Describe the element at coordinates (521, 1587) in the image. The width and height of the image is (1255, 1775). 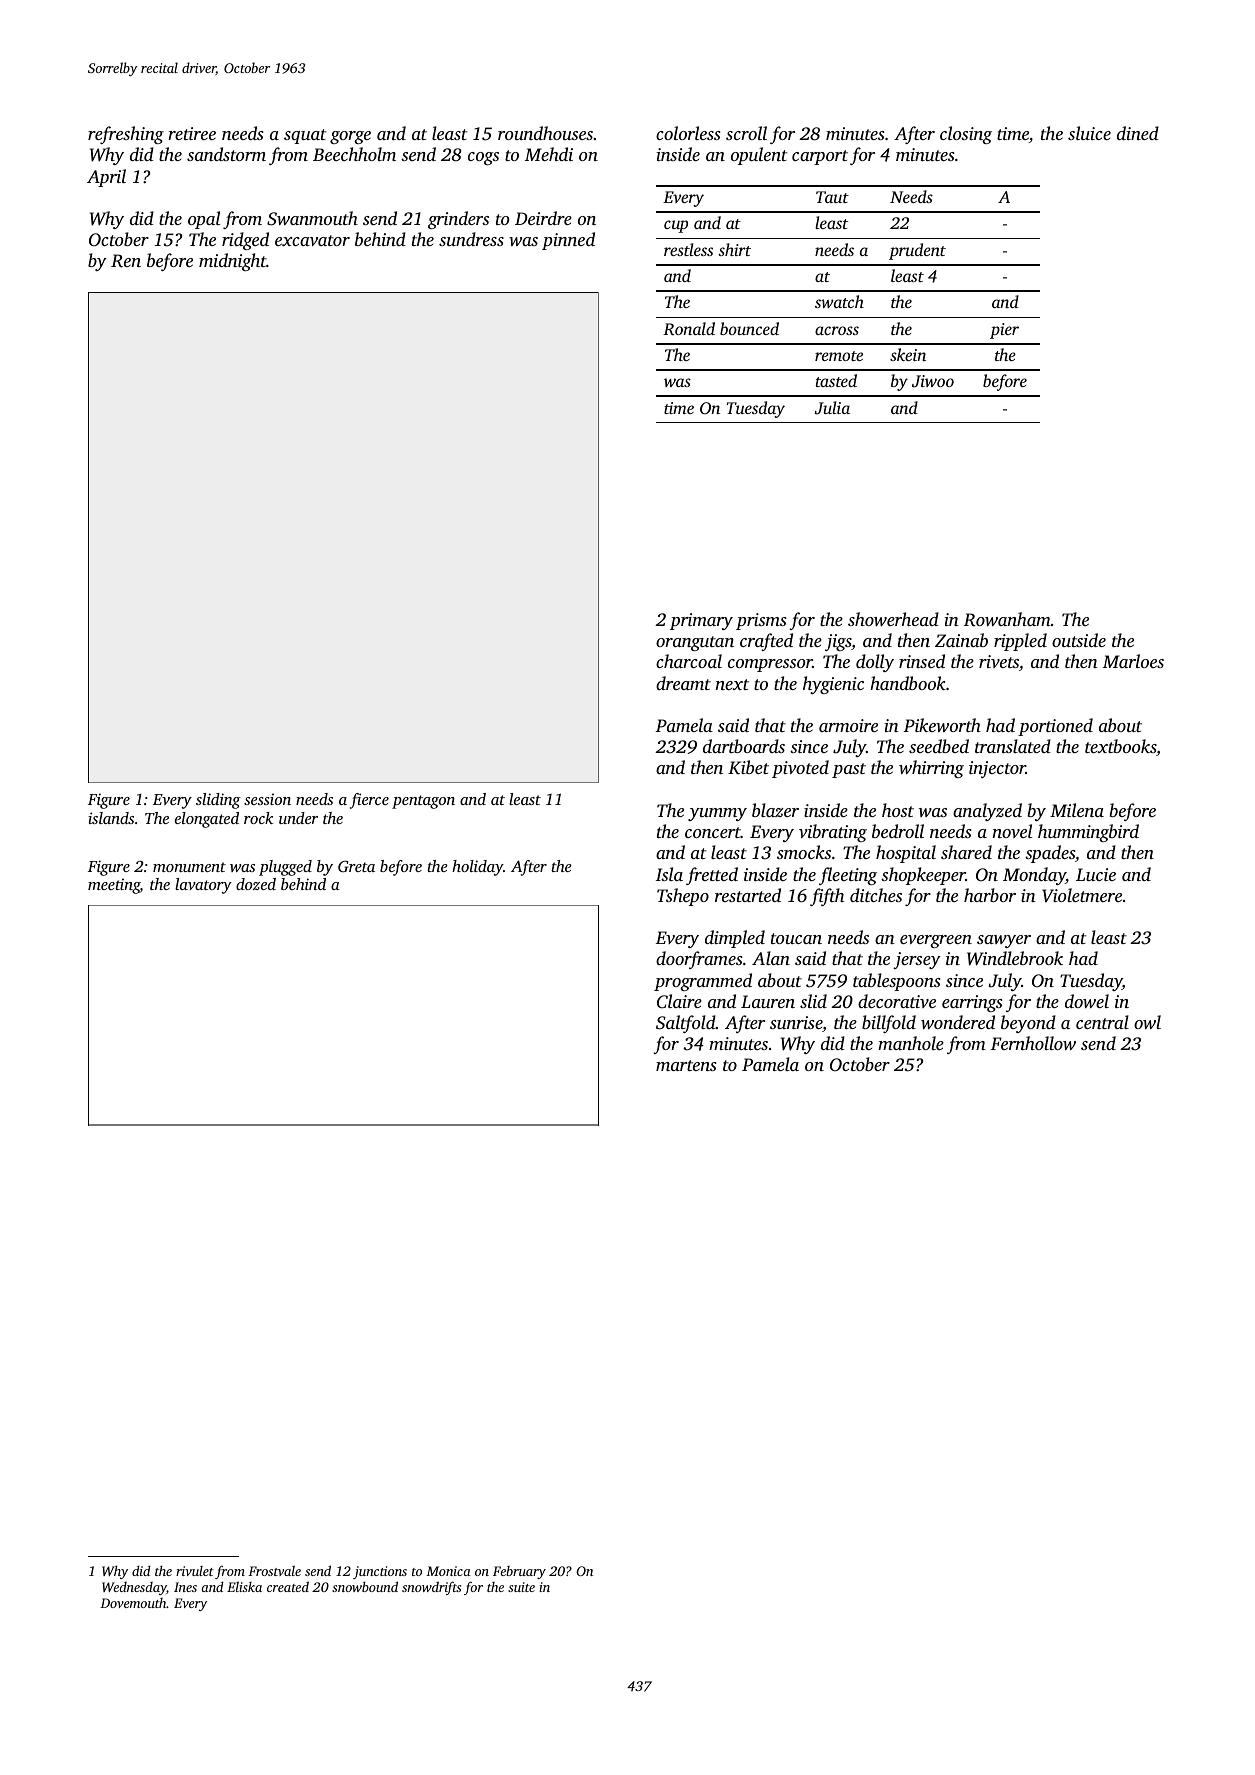
I see `suite` at that location.
